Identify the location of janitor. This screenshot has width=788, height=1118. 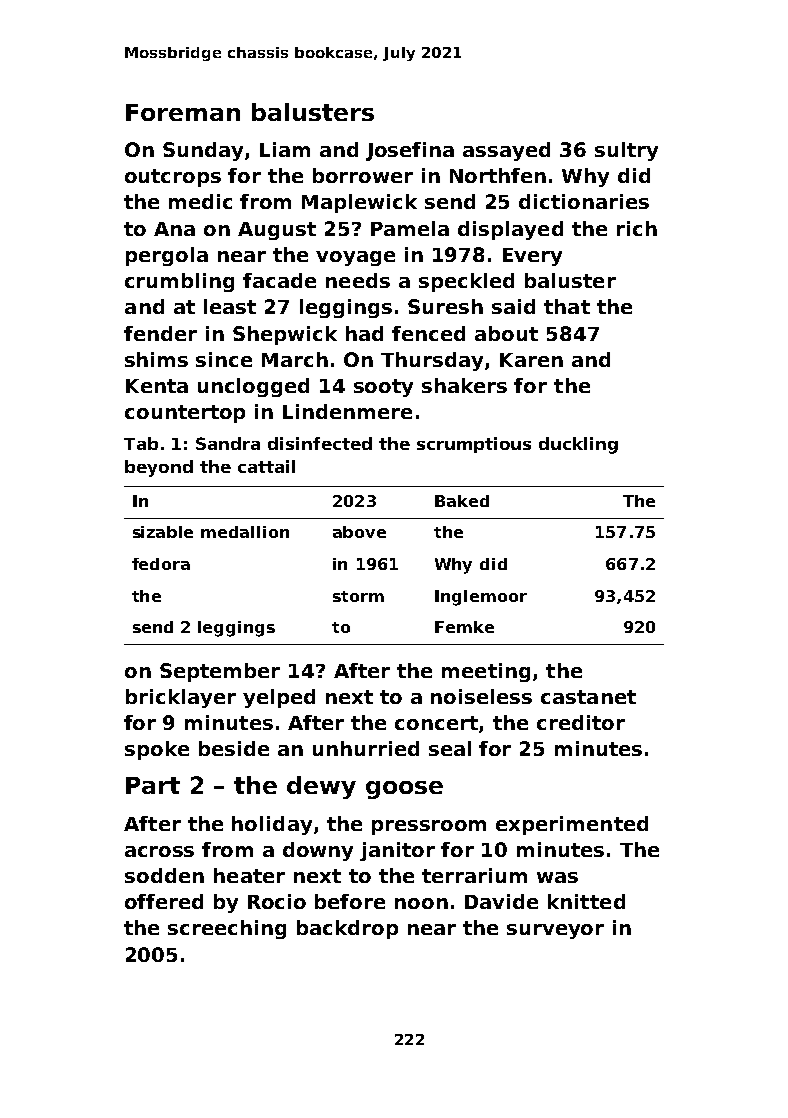
(397, 851).
